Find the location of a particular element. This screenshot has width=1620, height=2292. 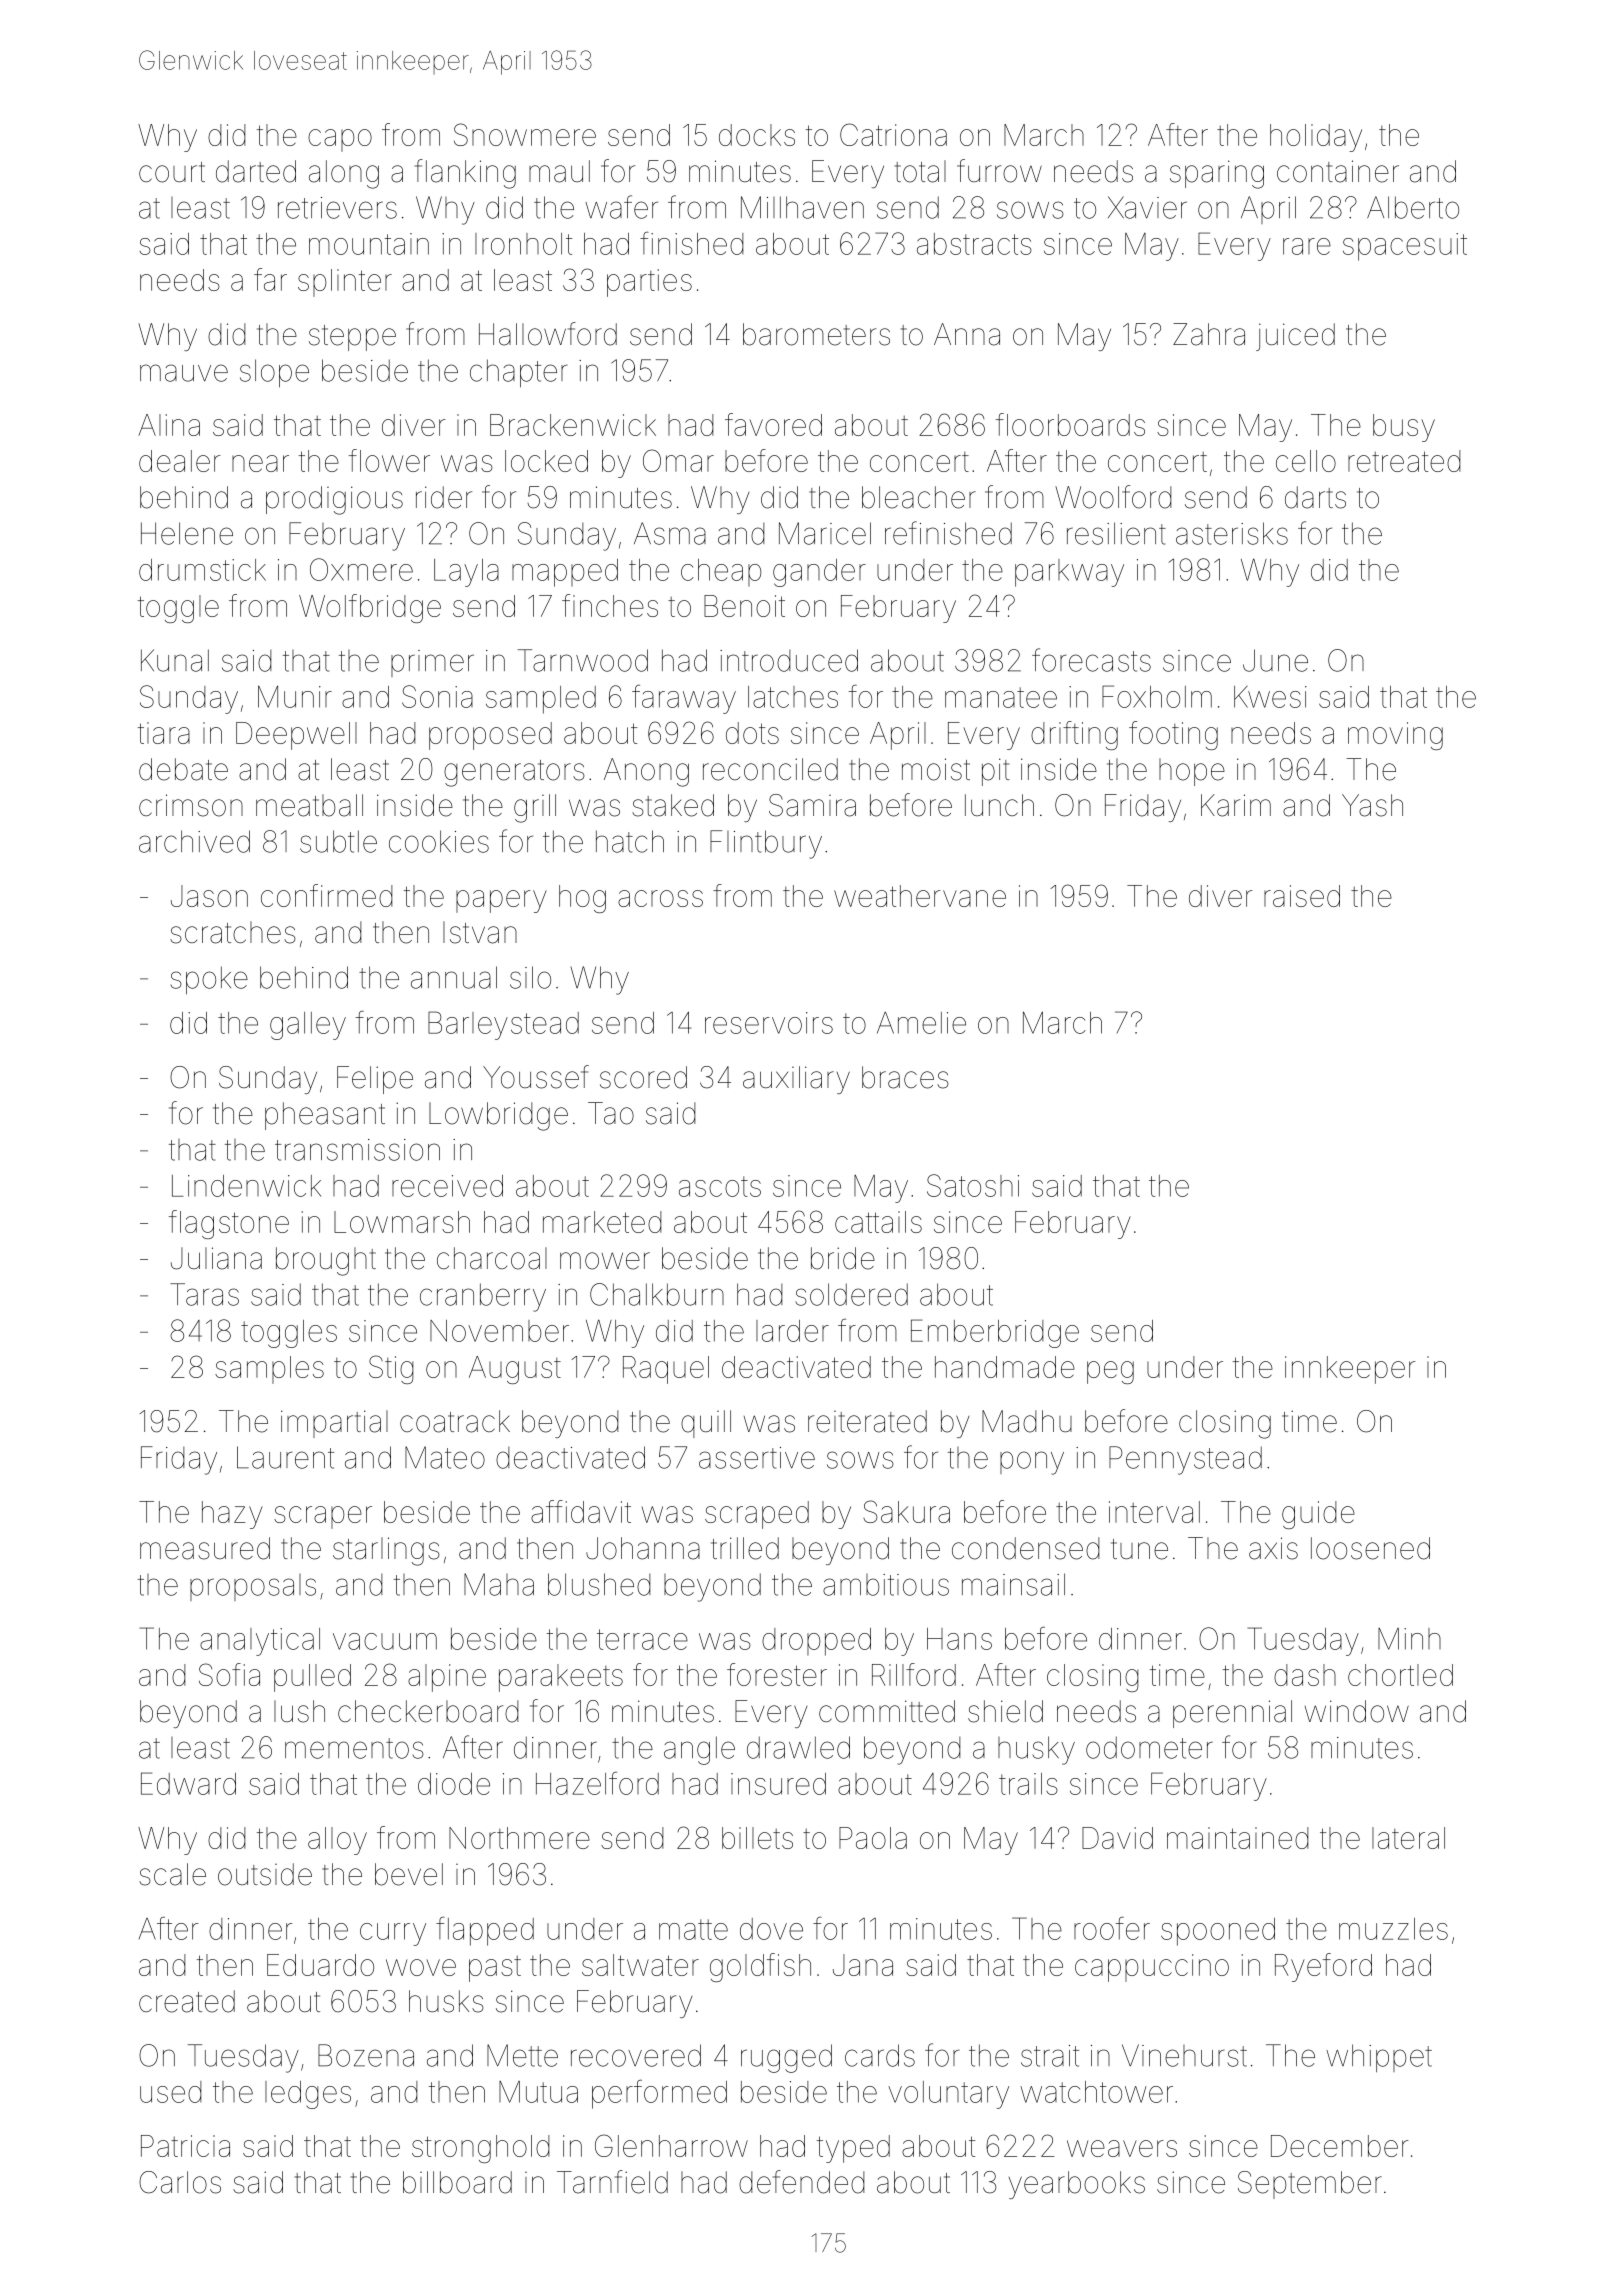

peg is located at coordinates (1110, 1372).
